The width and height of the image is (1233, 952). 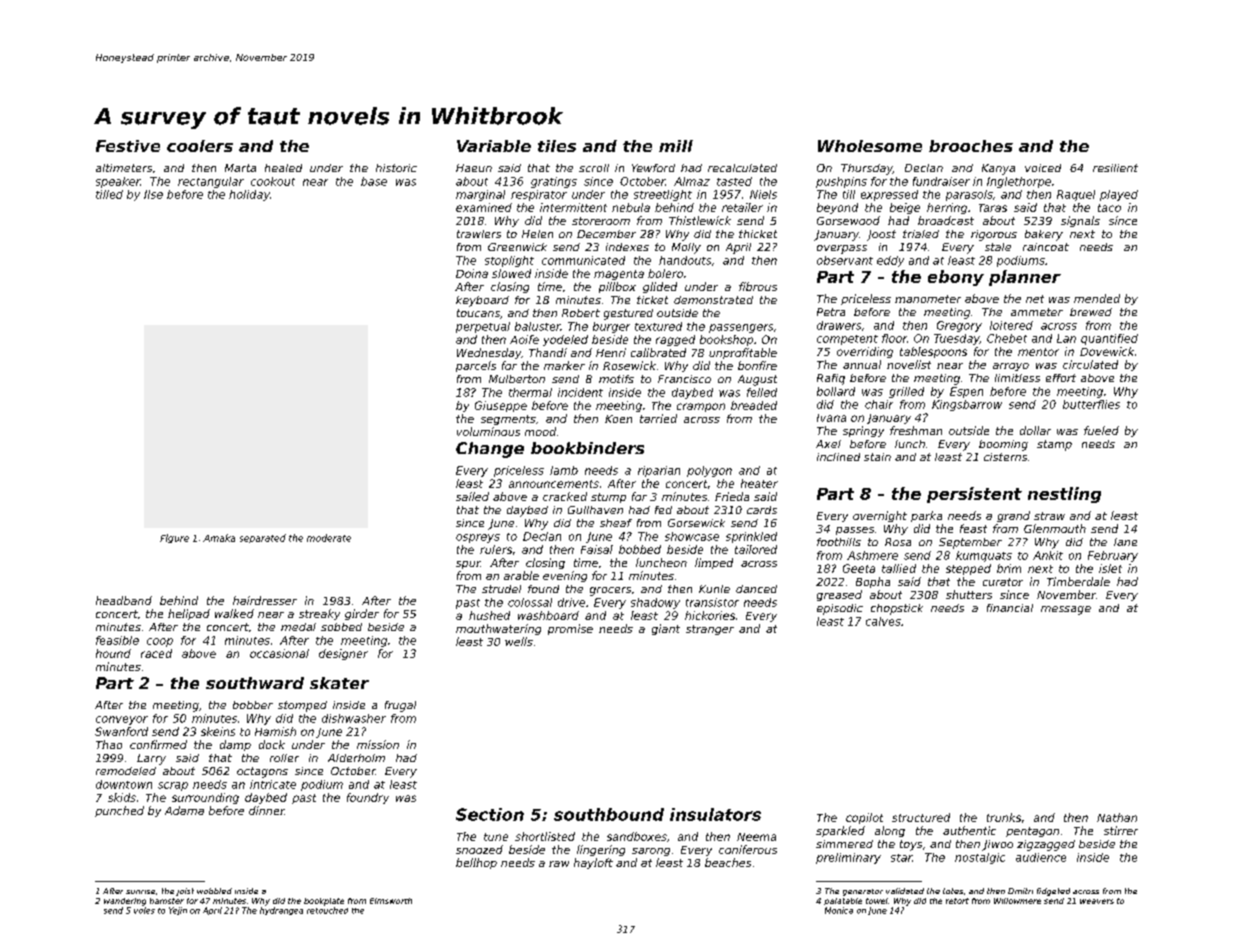 I want to click on Amaka, so click(x=219, y=538).
